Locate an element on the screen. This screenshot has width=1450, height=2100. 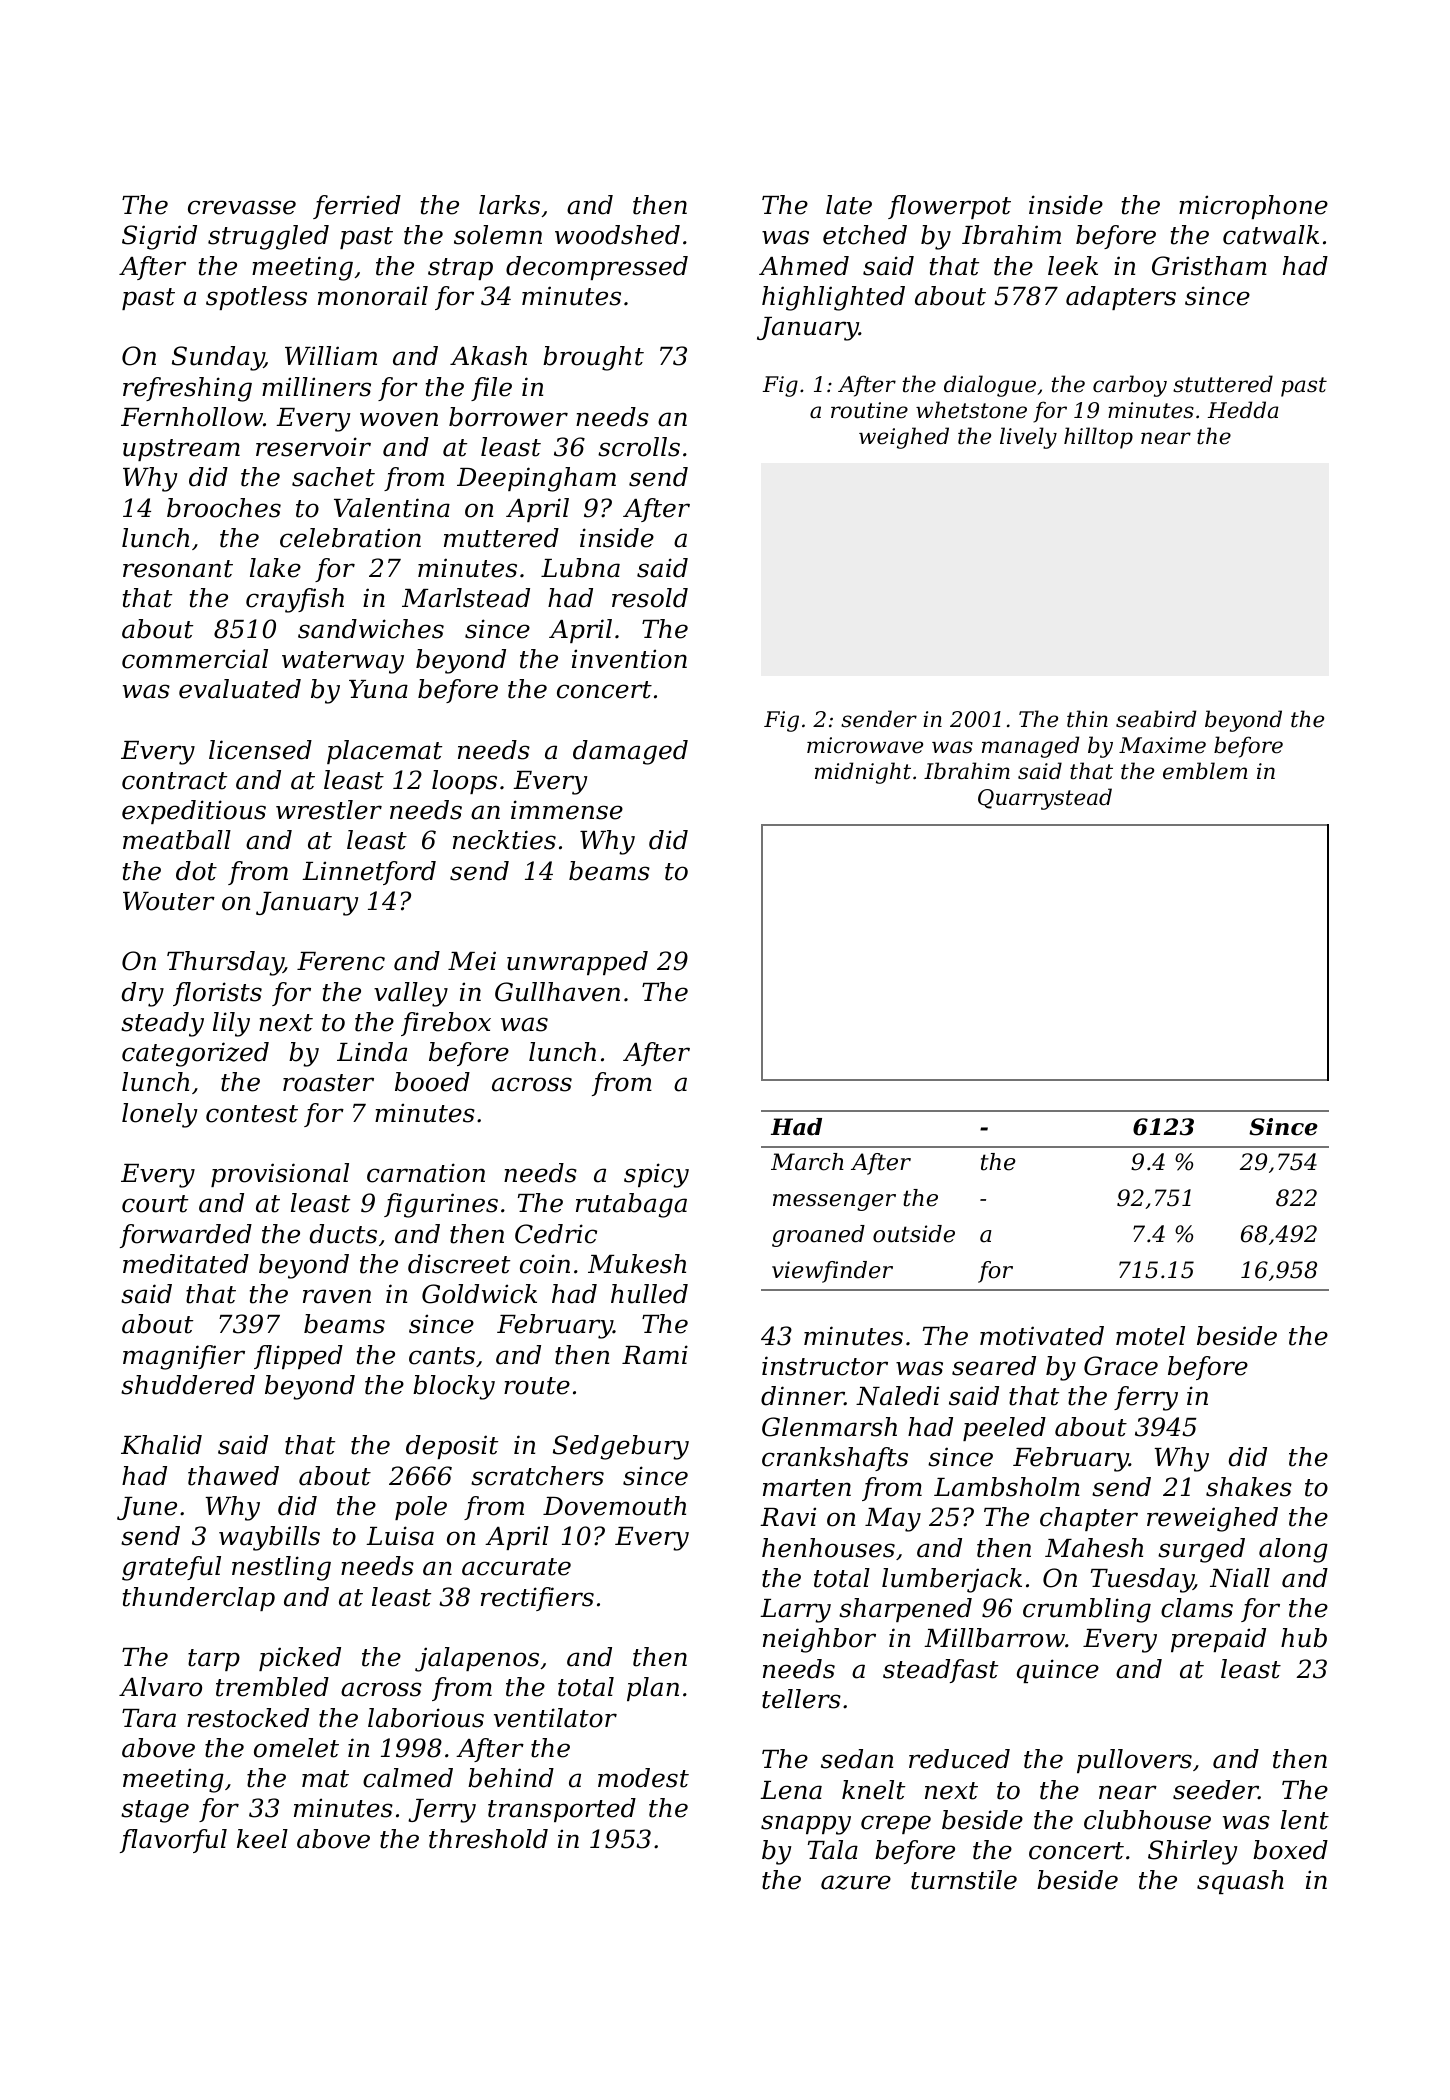
monorail is located at coordinates (373, 296).
